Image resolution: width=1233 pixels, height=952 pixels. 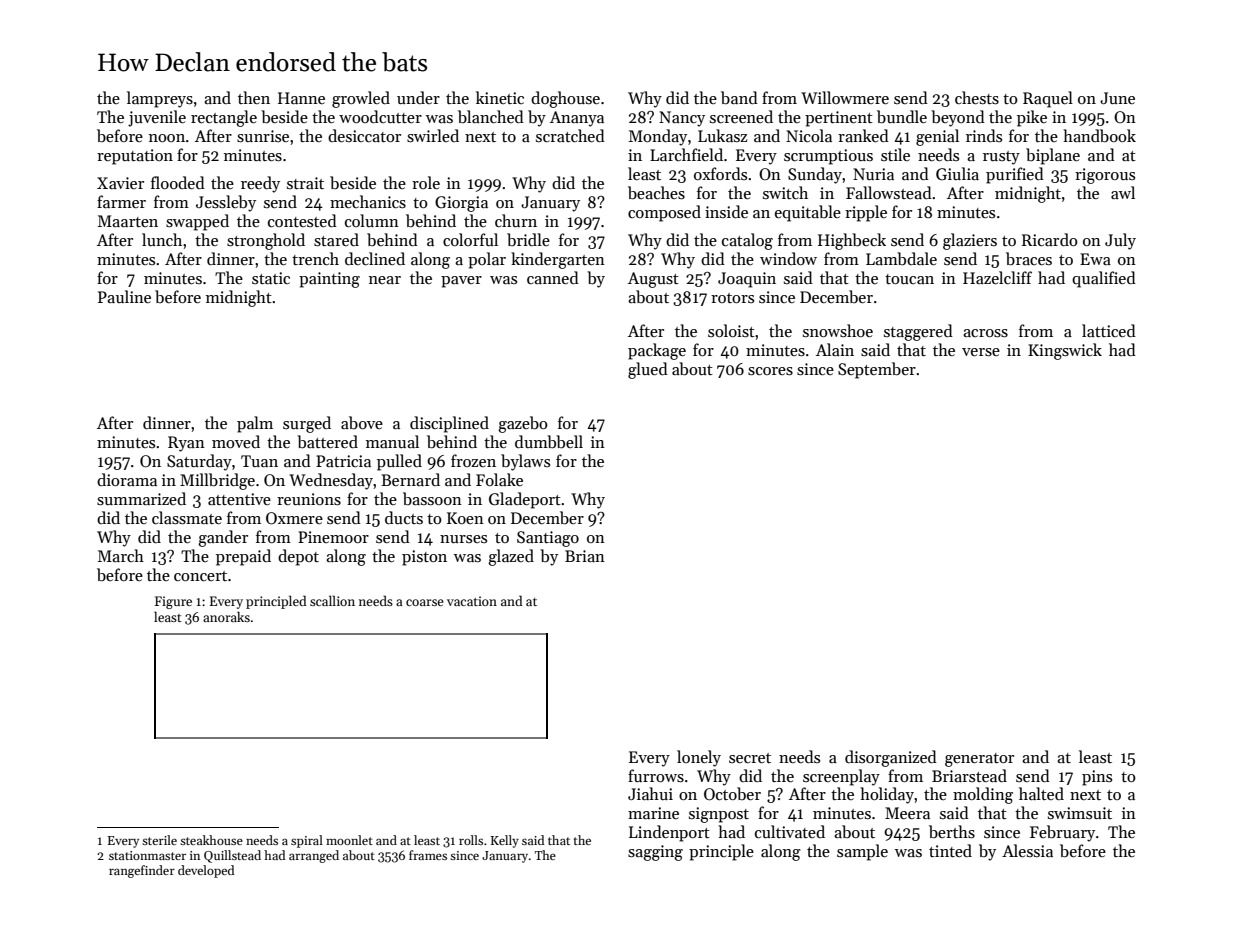 I want to click on Alessia, so click(x=1027, y=850).
